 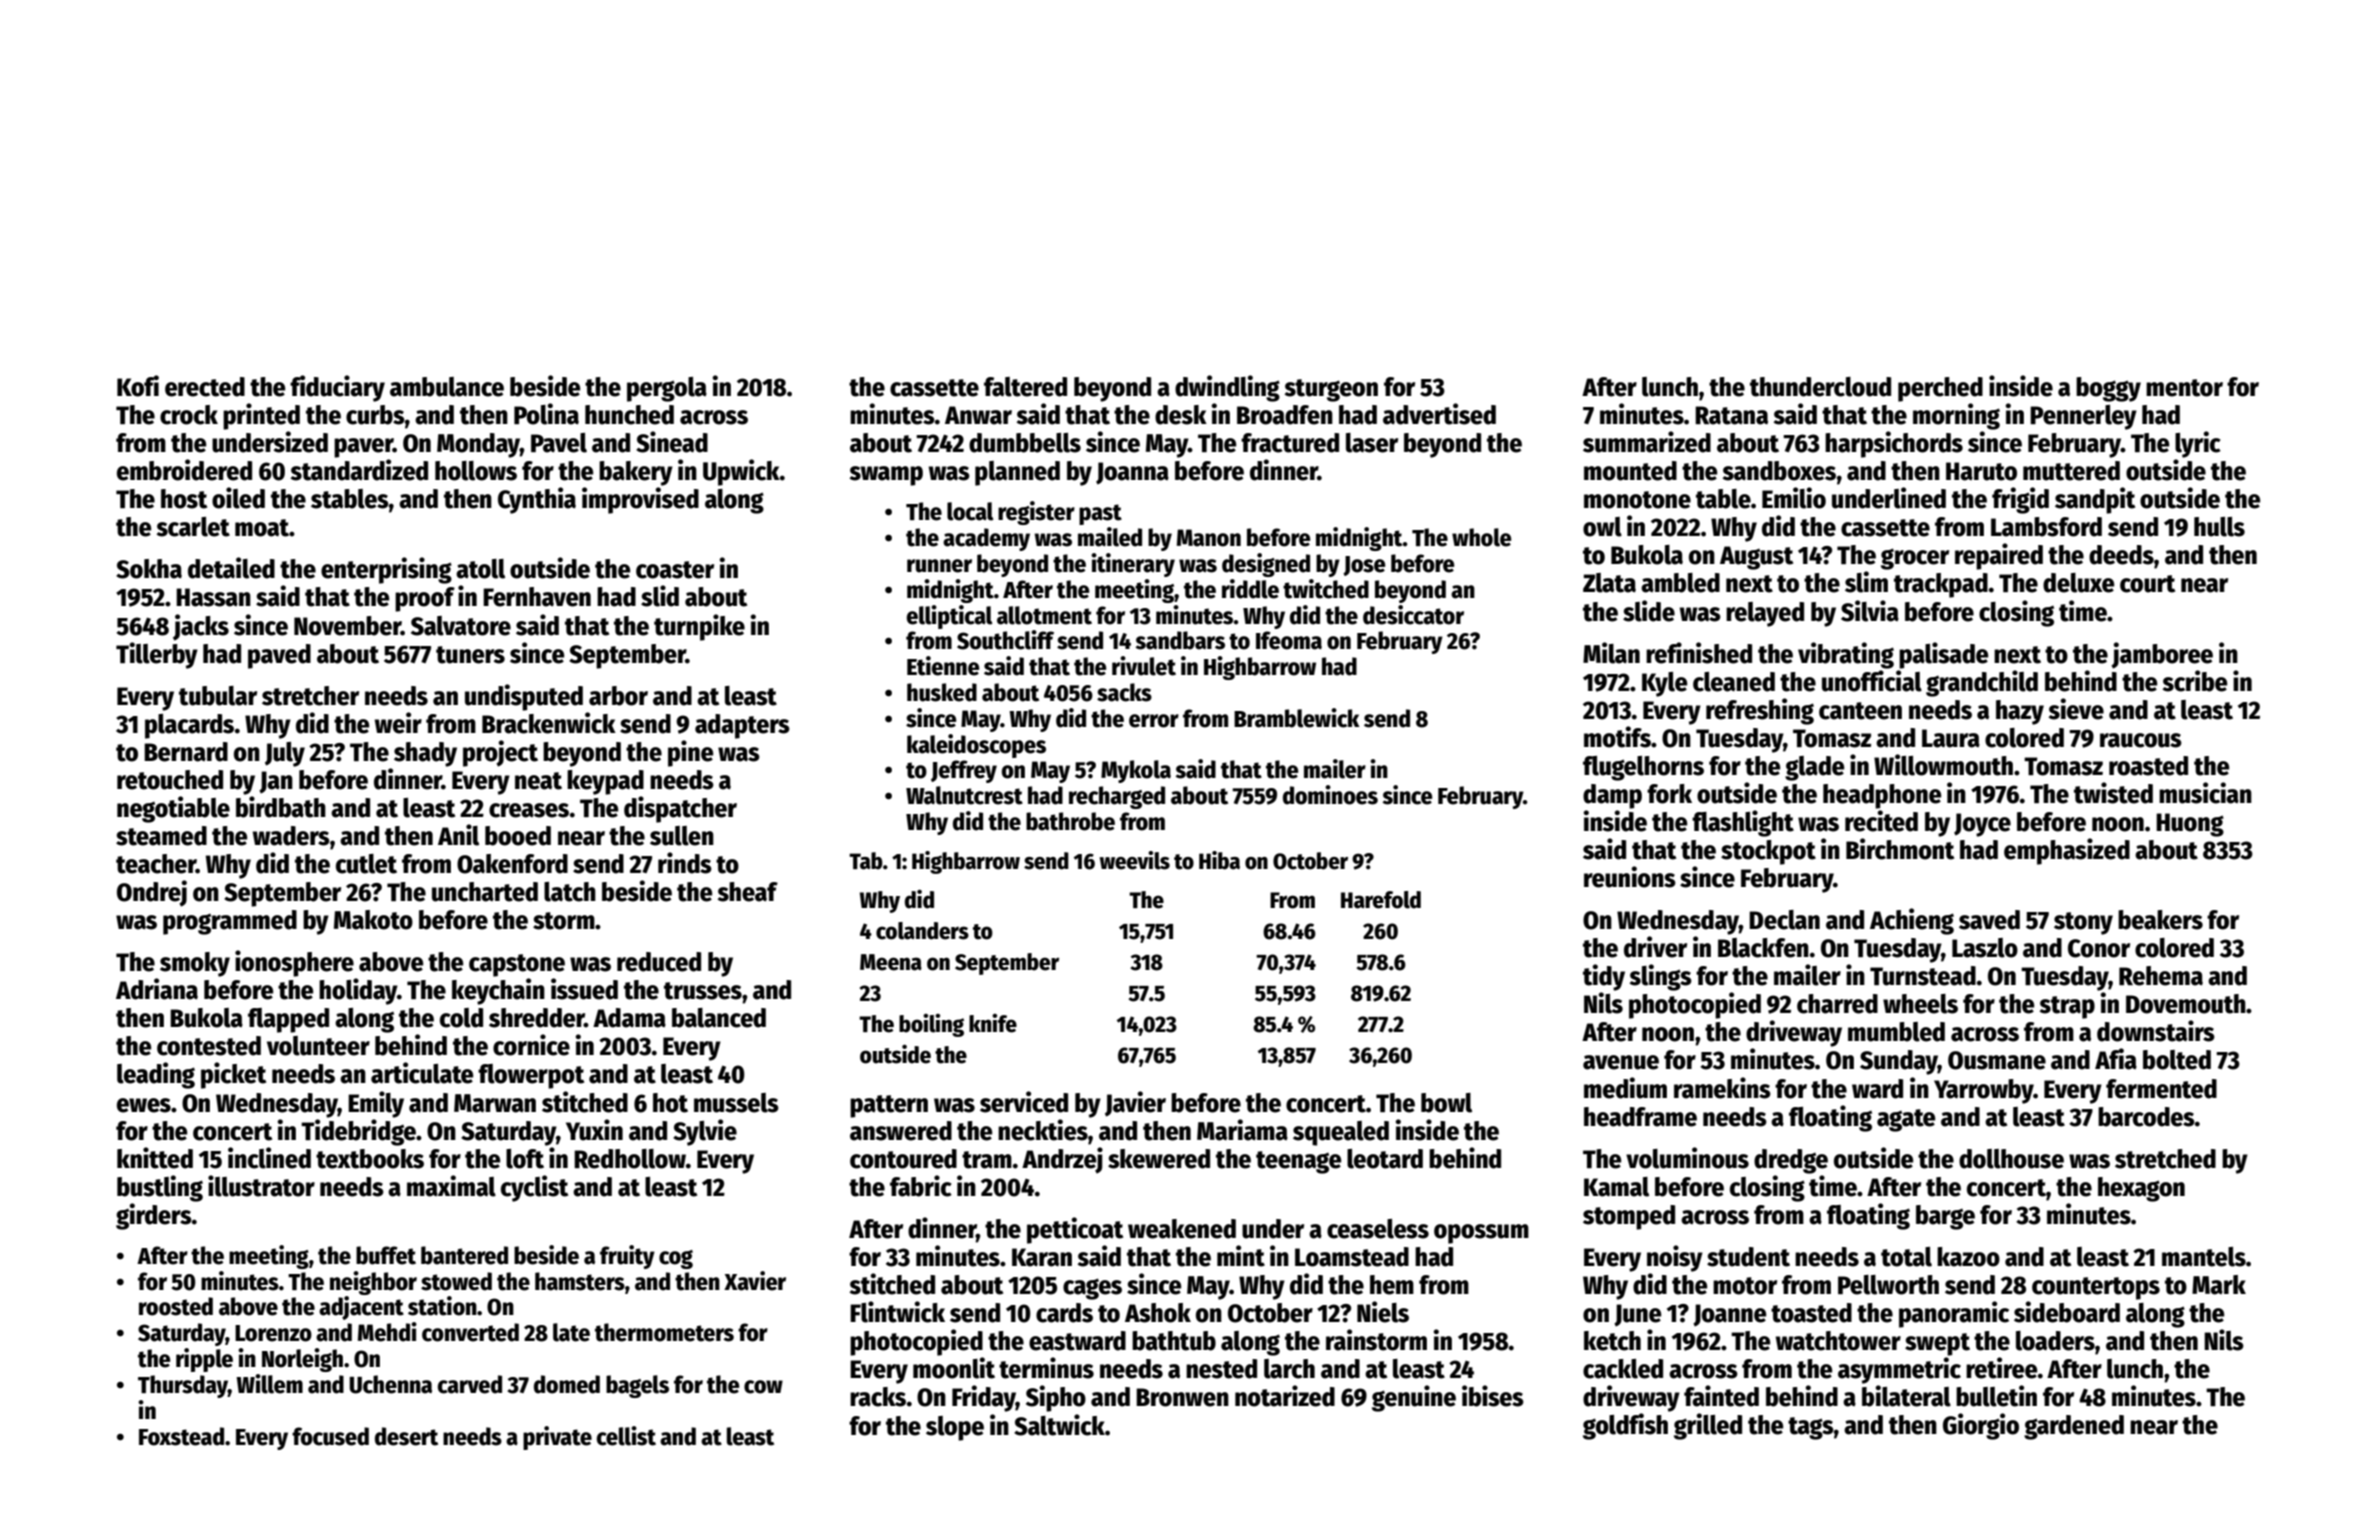 What do you see at coordinates (1289, 640) in the screenshot?
I see `Ifeoma` at bounding box center [1289, 640].
